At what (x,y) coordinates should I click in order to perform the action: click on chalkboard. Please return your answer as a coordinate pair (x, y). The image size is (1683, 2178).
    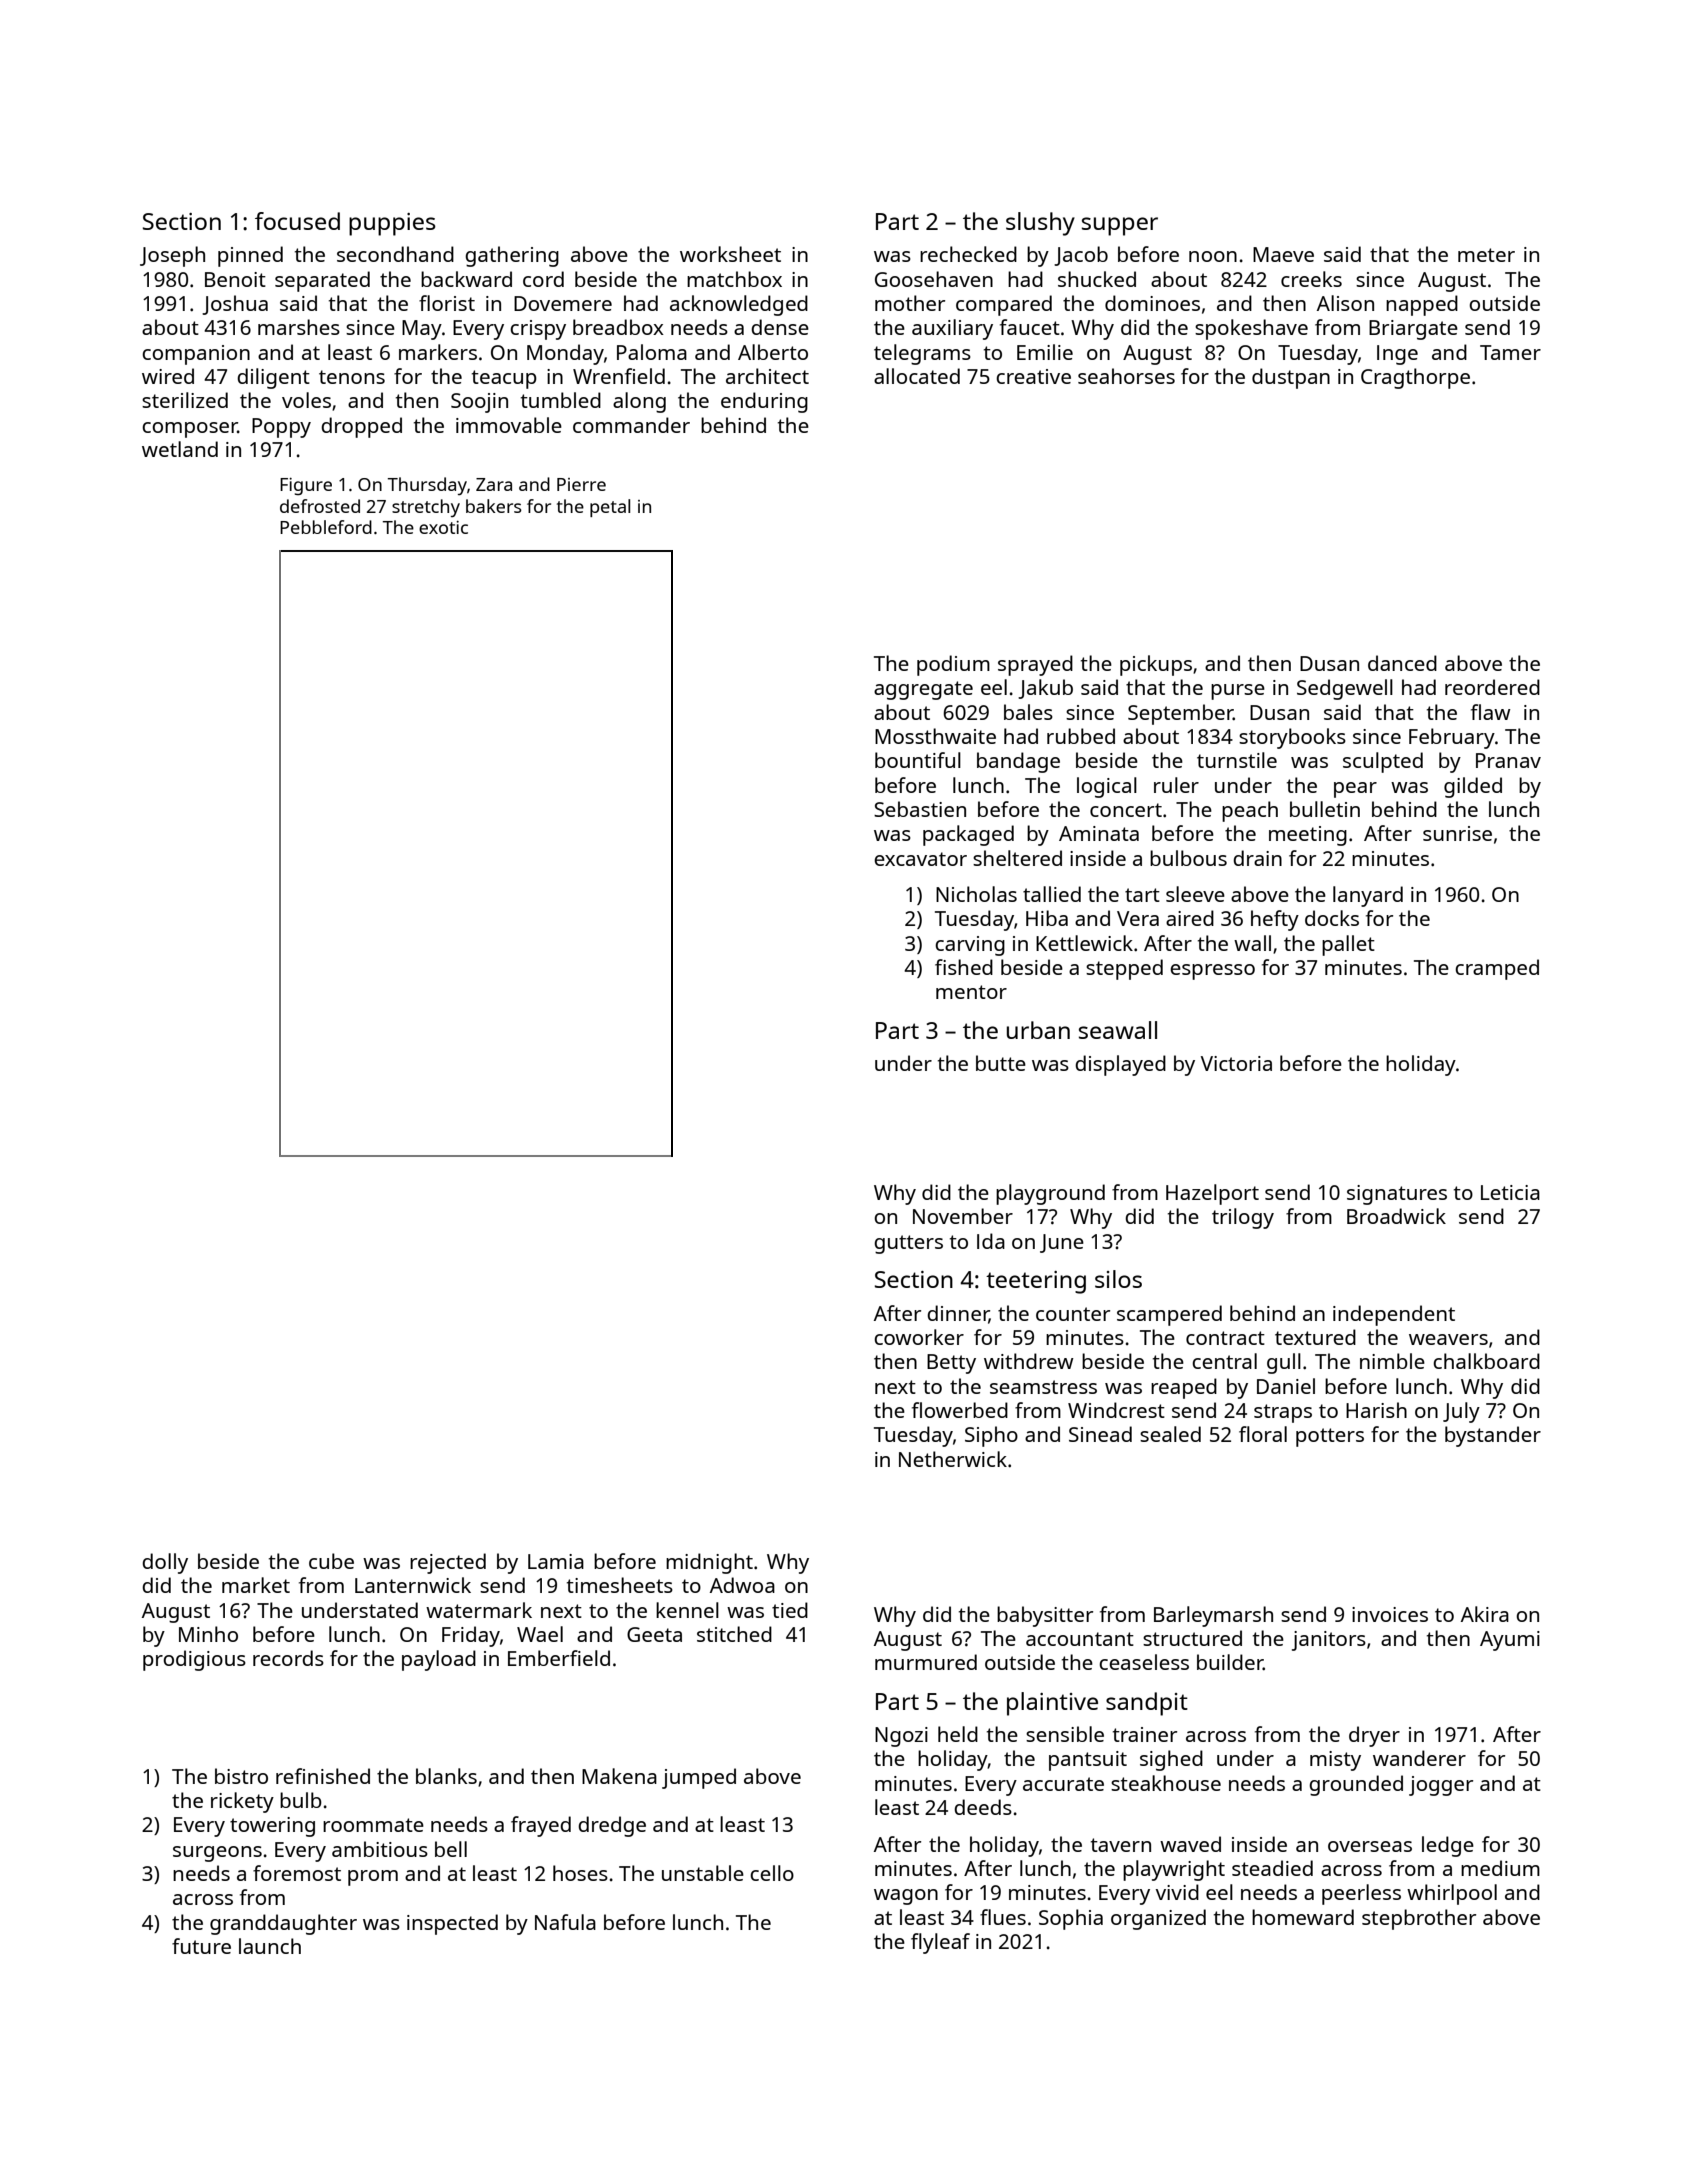
    Looking at the image, I should click on (1486, 1361).
